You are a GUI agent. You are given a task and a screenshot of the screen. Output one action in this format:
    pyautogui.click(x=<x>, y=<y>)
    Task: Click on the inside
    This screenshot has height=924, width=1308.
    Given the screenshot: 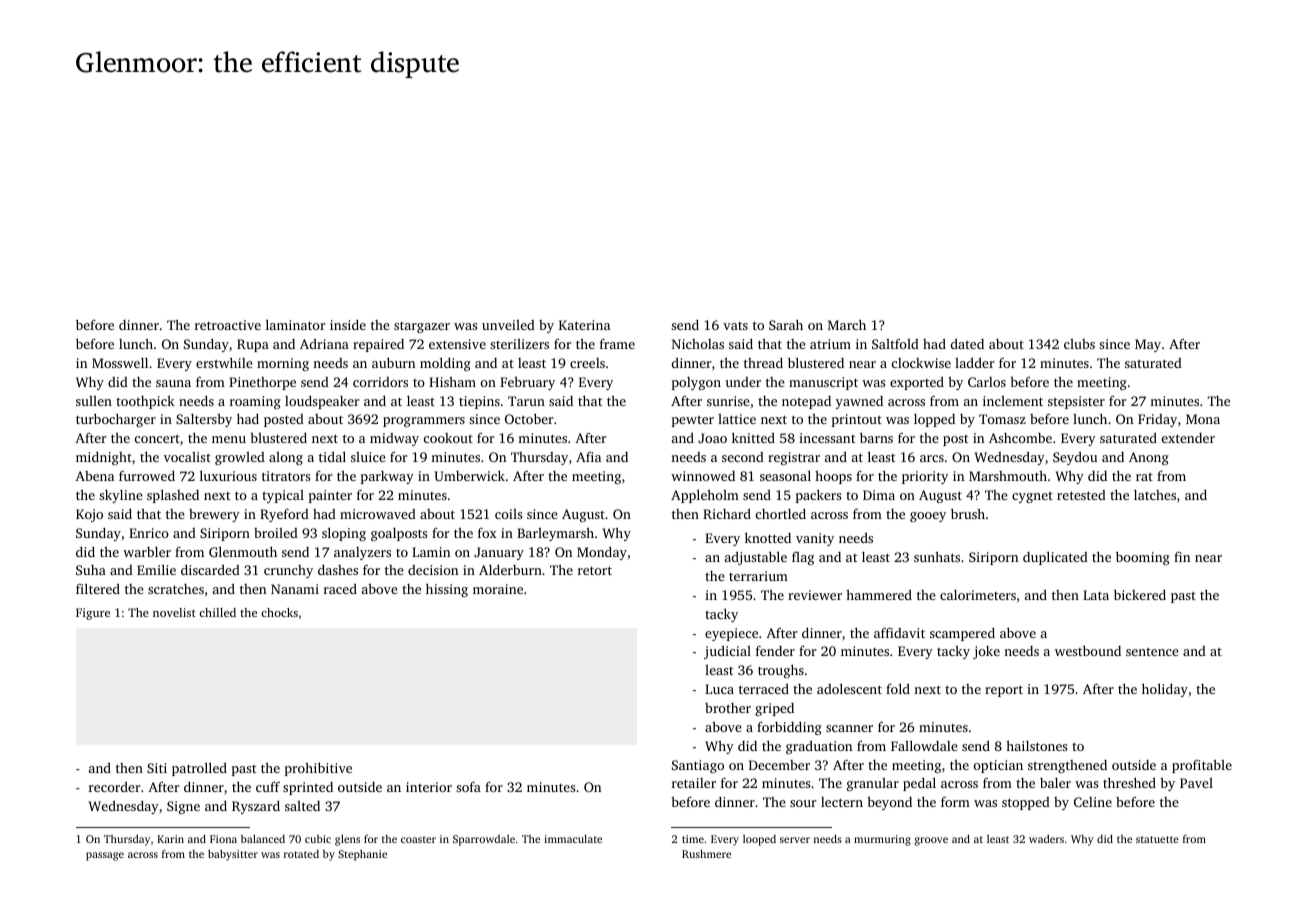 What is the action you would take?
    pyautogui.click(x=348, y=325)
